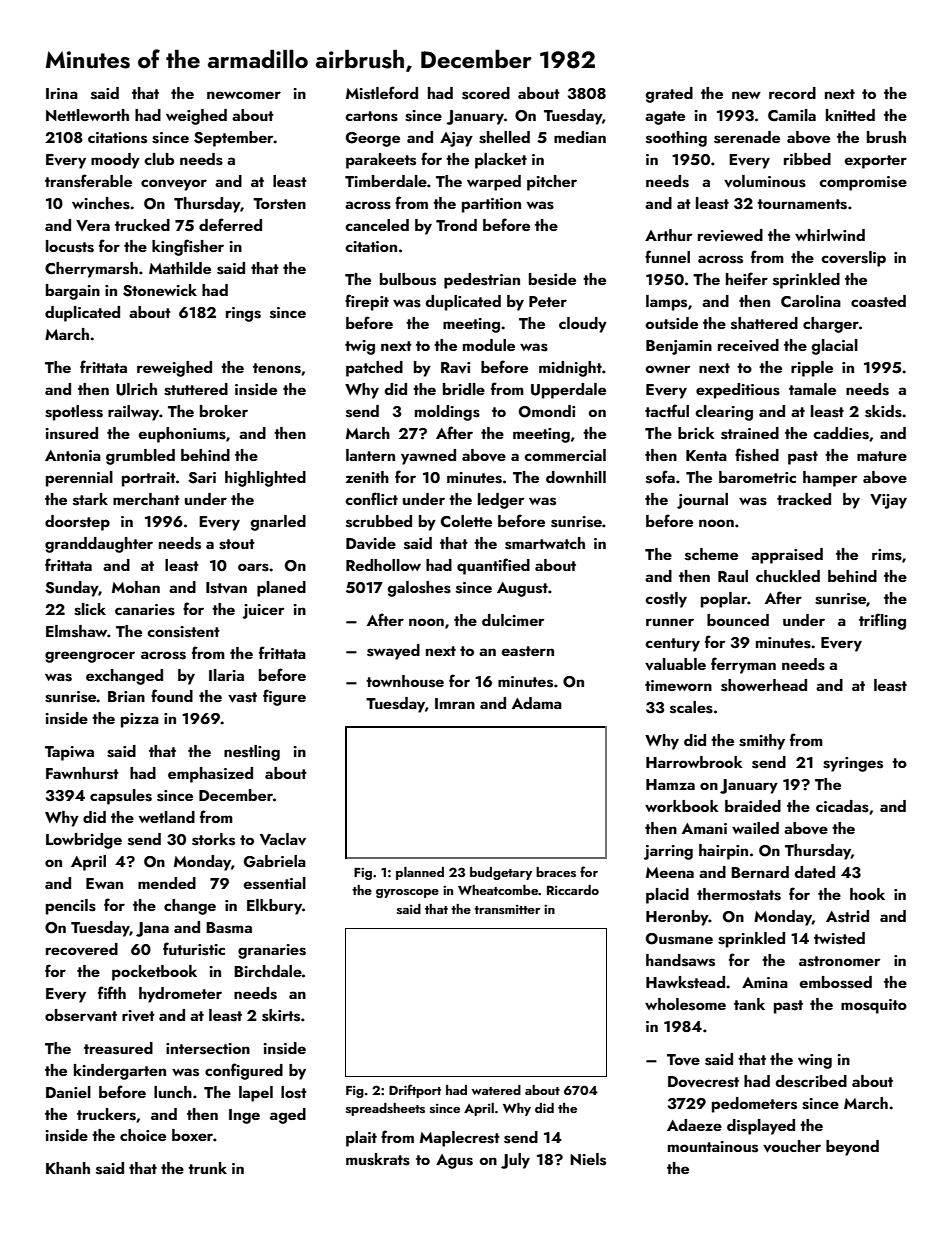 The height and width of the page is (1233, 952). What do you see at coordinates (850, 115) in the page?
I see `knitted` at bounding box center [850, 115].
